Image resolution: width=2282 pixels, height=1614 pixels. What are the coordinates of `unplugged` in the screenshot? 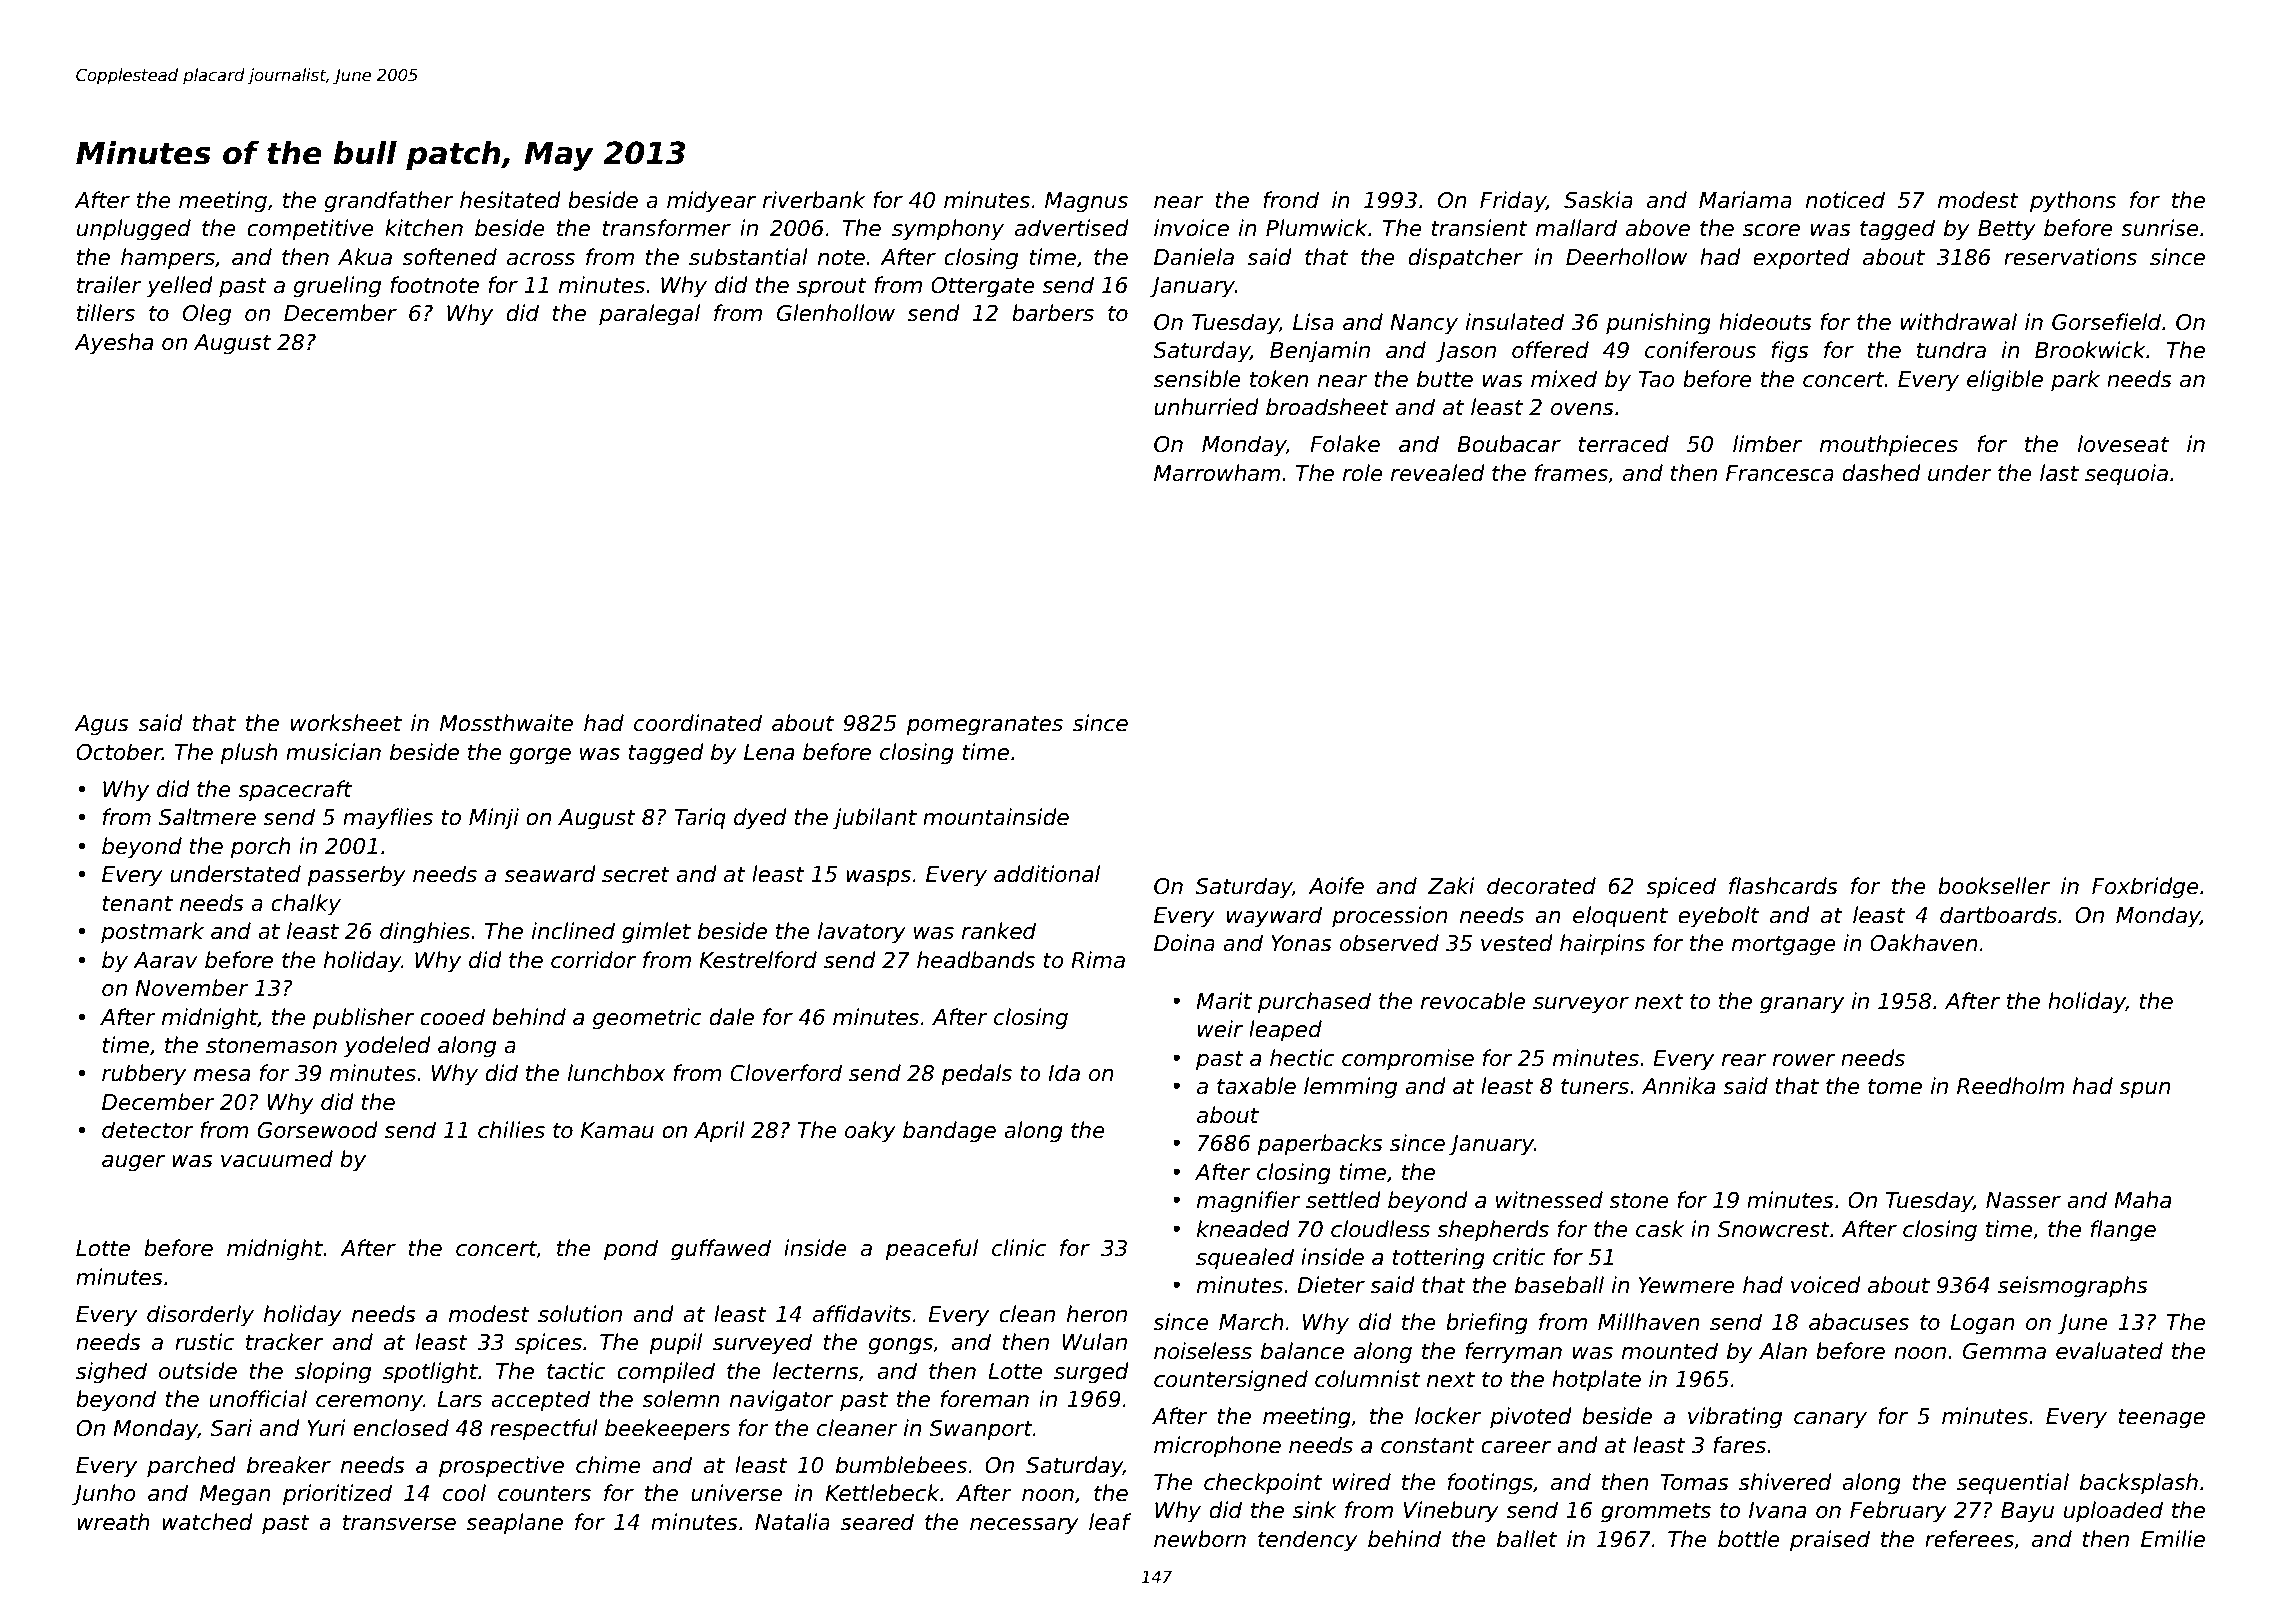 It's located at (134, 230).
